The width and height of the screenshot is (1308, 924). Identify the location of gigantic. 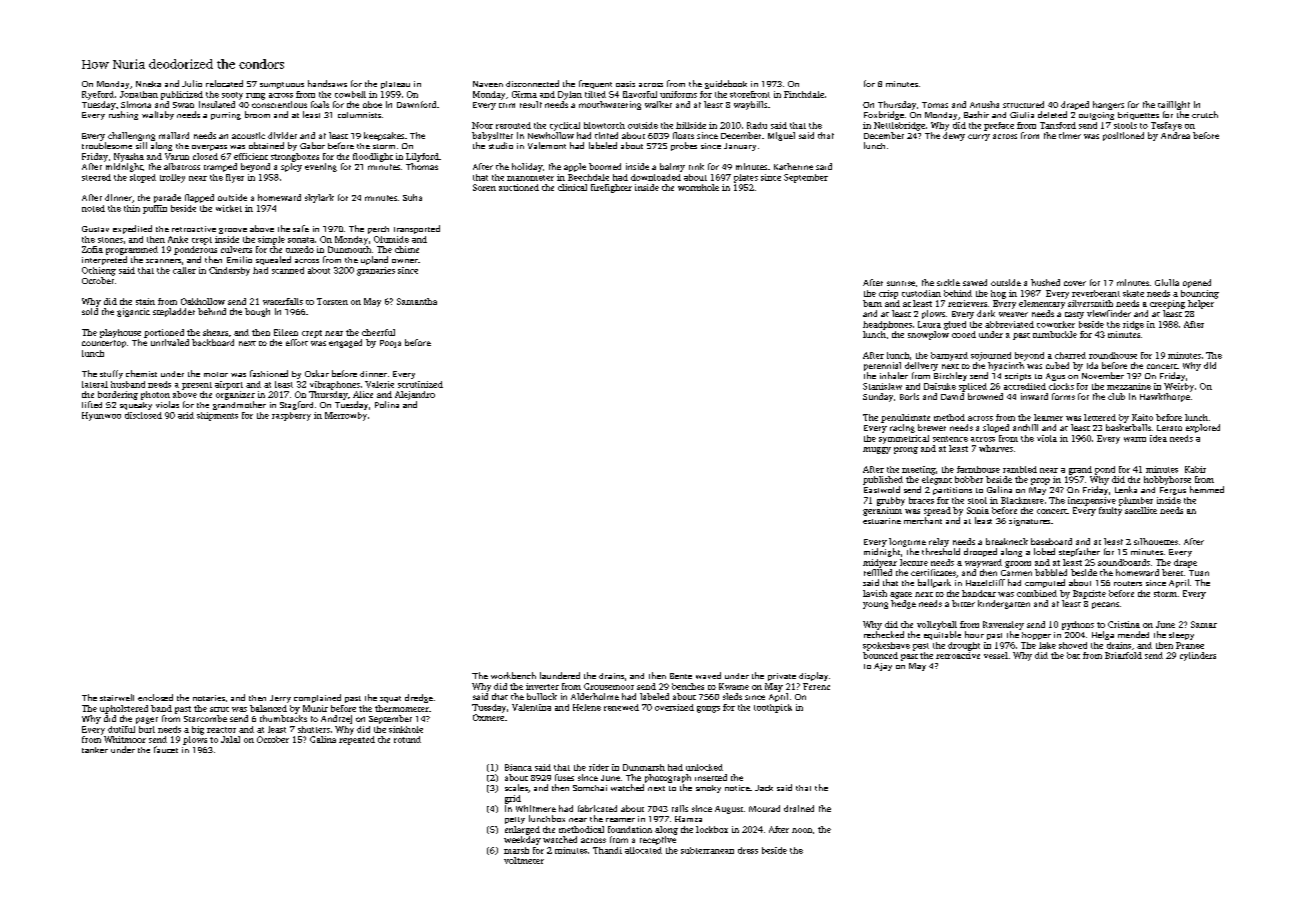
(133, 312).
